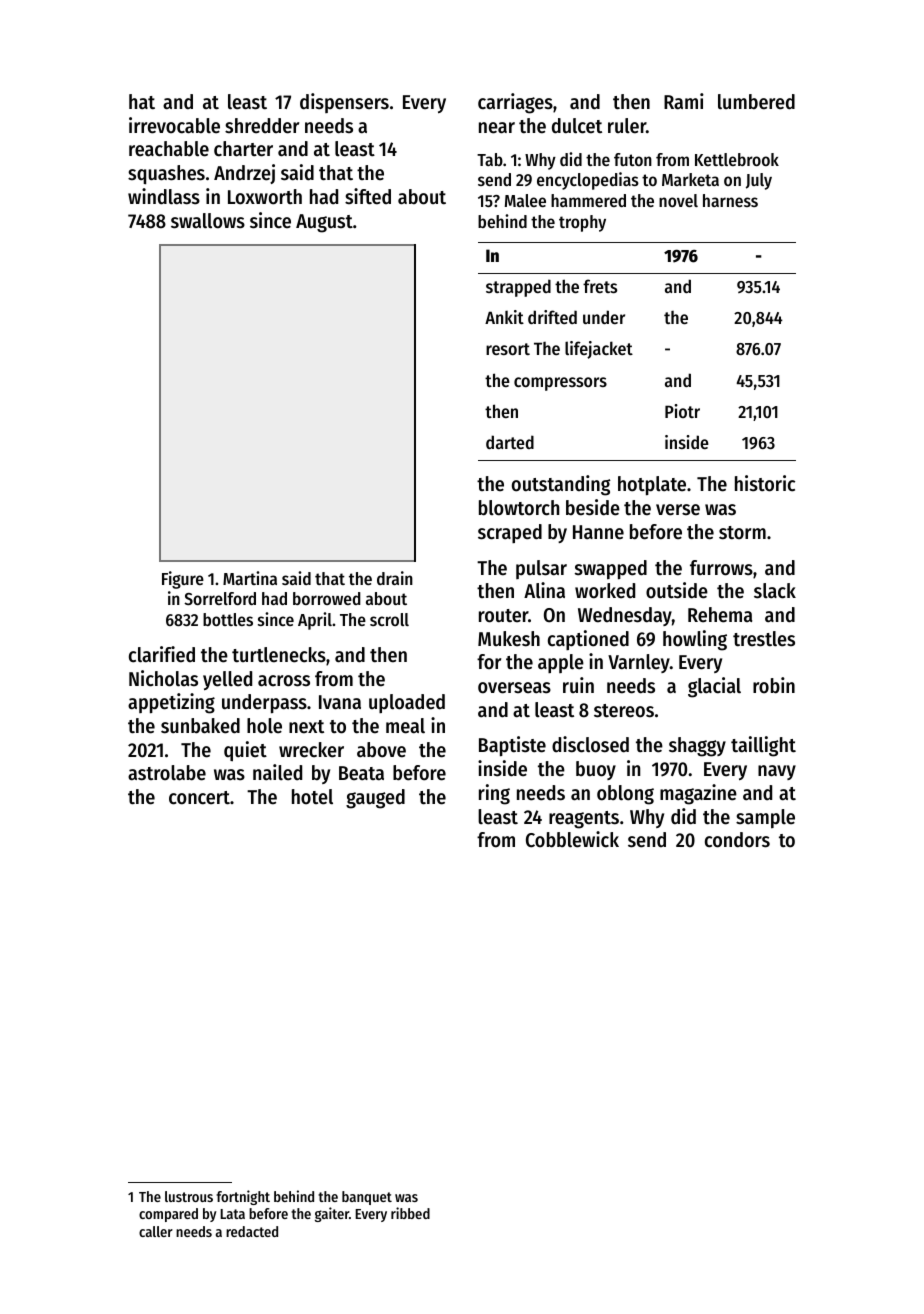  I want to click on condors, so click(737, 840).
